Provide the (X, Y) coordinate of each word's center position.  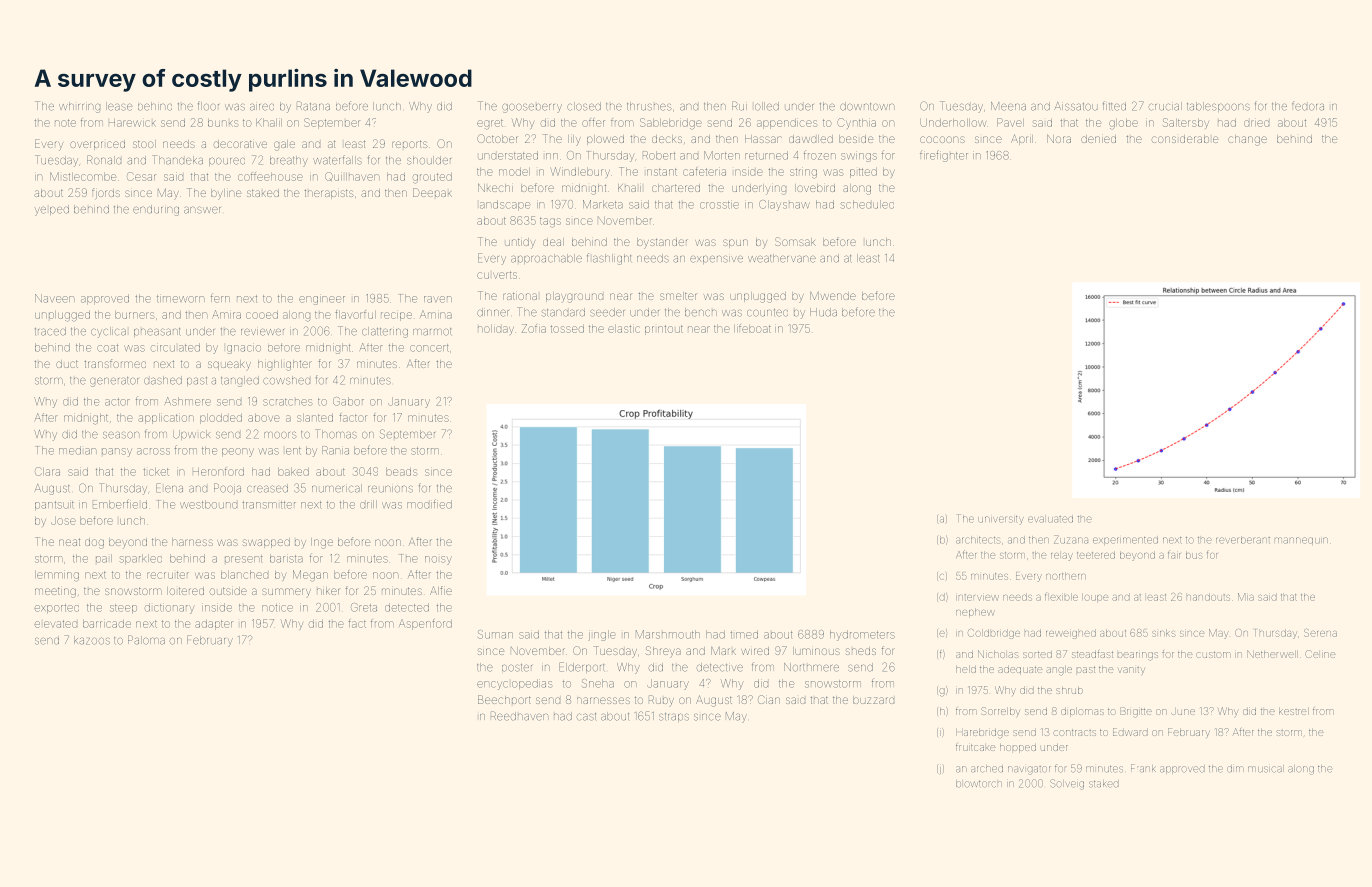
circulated (175, 347)
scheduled (867, 204)
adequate (1020, 670)
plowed (605, 140)
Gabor (348, 401)
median (77, 450)
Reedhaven (519, 716)
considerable (1185, 139)
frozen (820, 155)
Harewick (132, 123)
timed (744, 634)
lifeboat (752, 328)
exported (57, 608)
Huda (823, 312)
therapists (329, 194)
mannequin (1301, 541)
